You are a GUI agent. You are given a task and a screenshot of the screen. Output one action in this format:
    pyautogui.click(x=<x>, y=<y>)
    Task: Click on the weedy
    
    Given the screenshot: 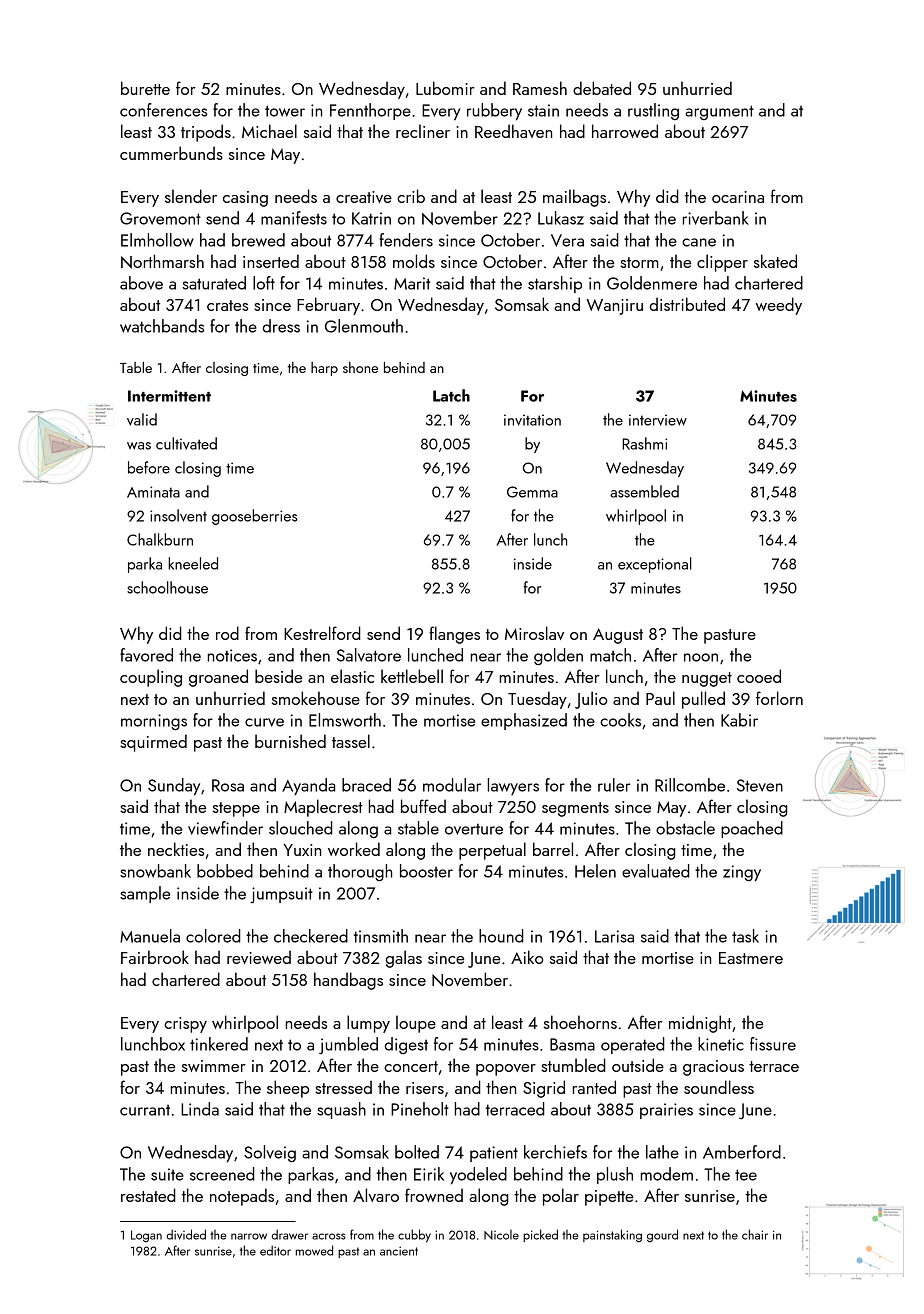 What is the action you would take?
    pyautogui.click(x=779, y=306)
